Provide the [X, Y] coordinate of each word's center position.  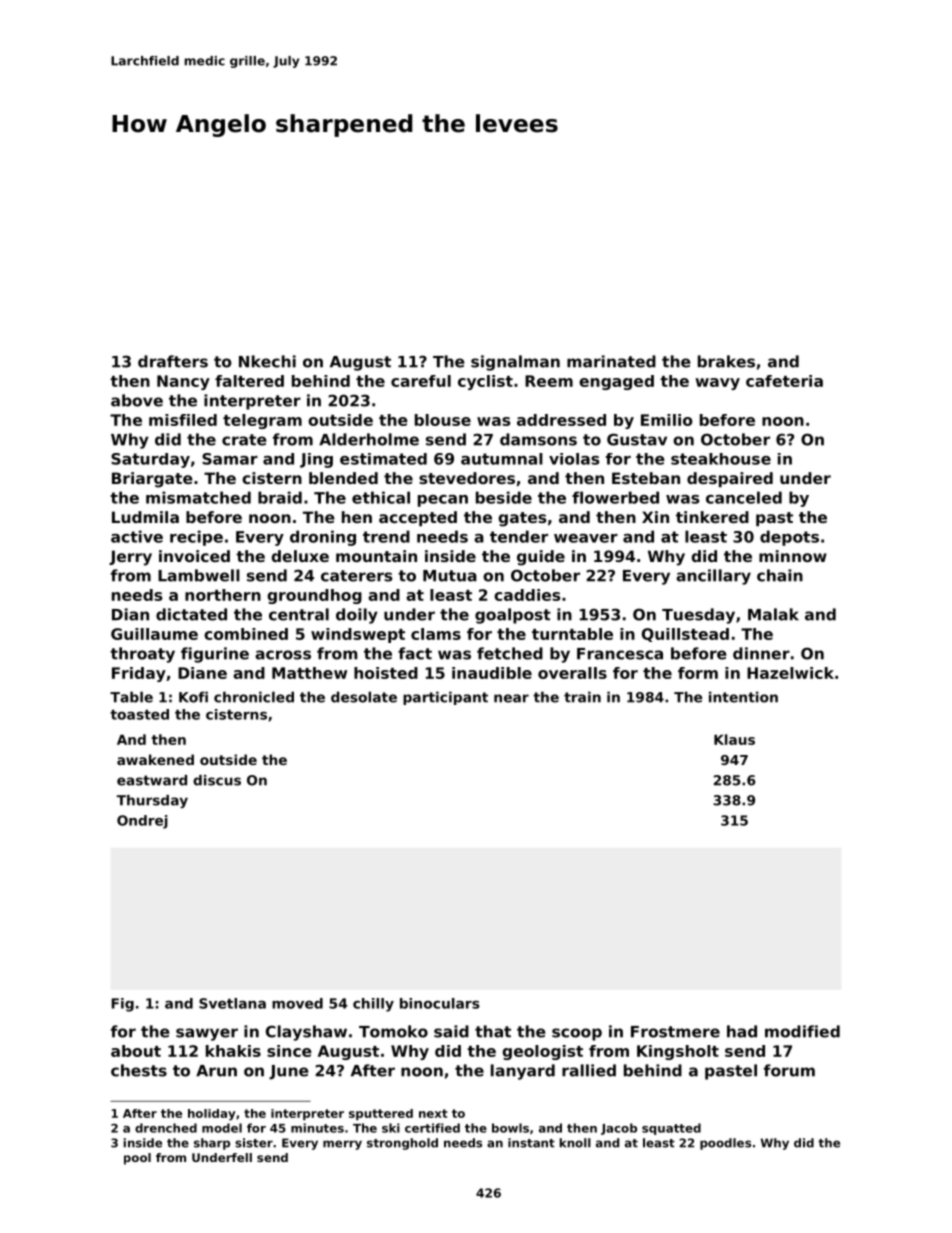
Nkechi [267, 361]
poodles [725, 1144]
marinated [611, 361]
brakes [726, 361]
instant [531, 1143]
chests [139, 1070]
